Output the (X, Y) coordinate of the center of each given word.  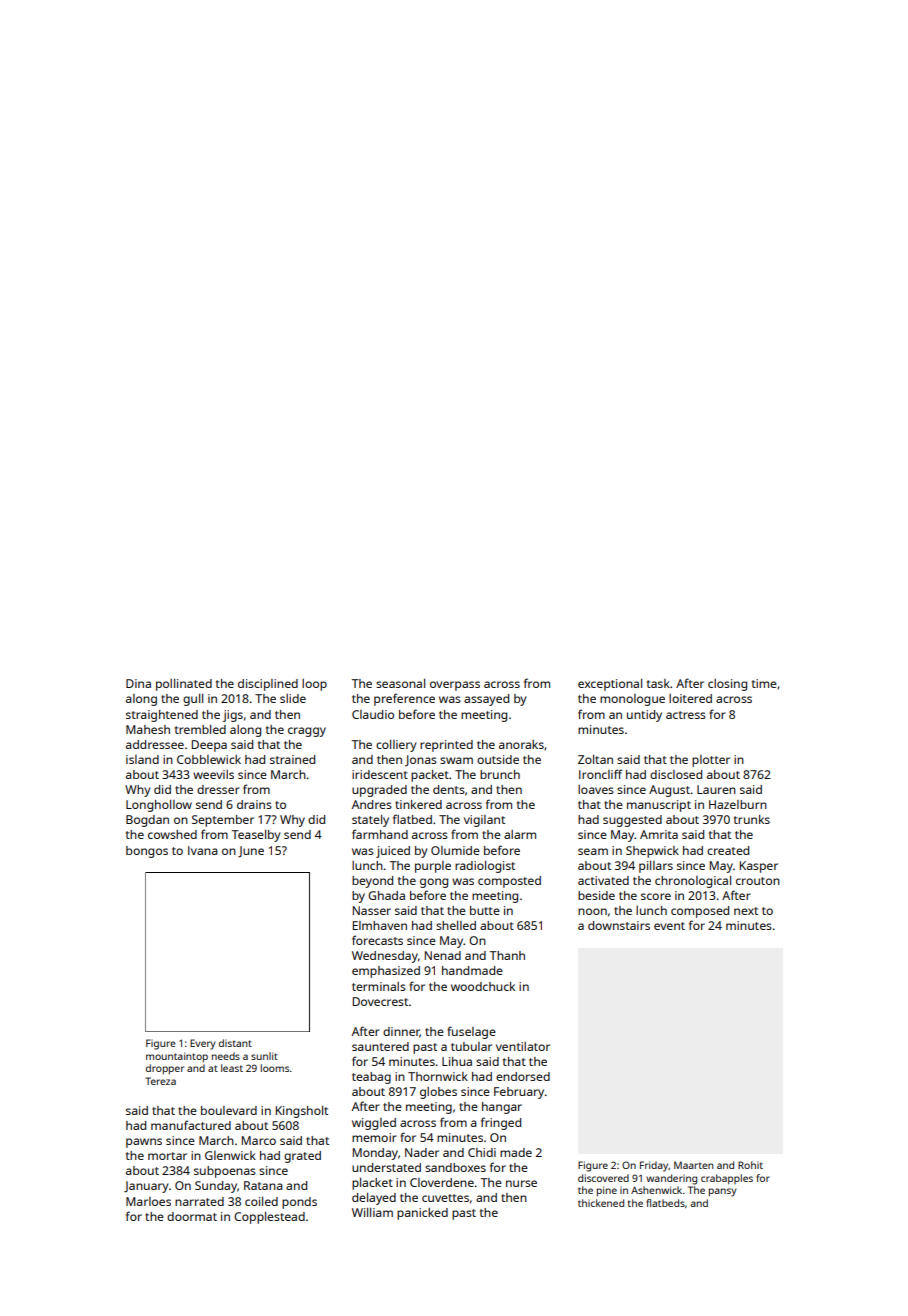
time (764, 683)
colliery (396, 746)
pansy (723, 1192)
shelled (456, 925)
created (728, 850)
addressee (155, 744)
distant (235, 1043)
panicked (422, 1214)
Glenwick (230, 1155)
